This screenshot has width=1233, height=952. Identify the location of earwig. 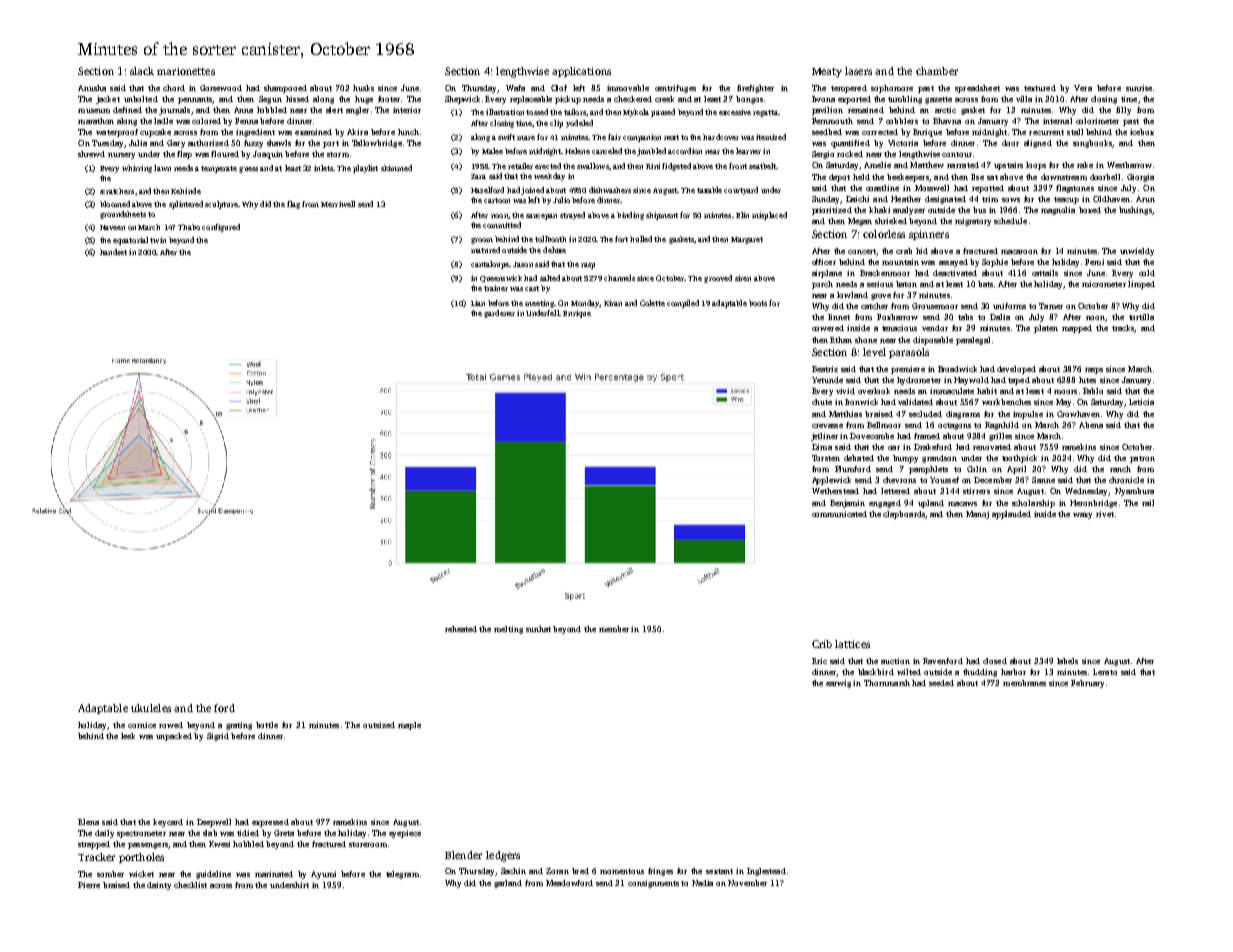
(838, 684).
